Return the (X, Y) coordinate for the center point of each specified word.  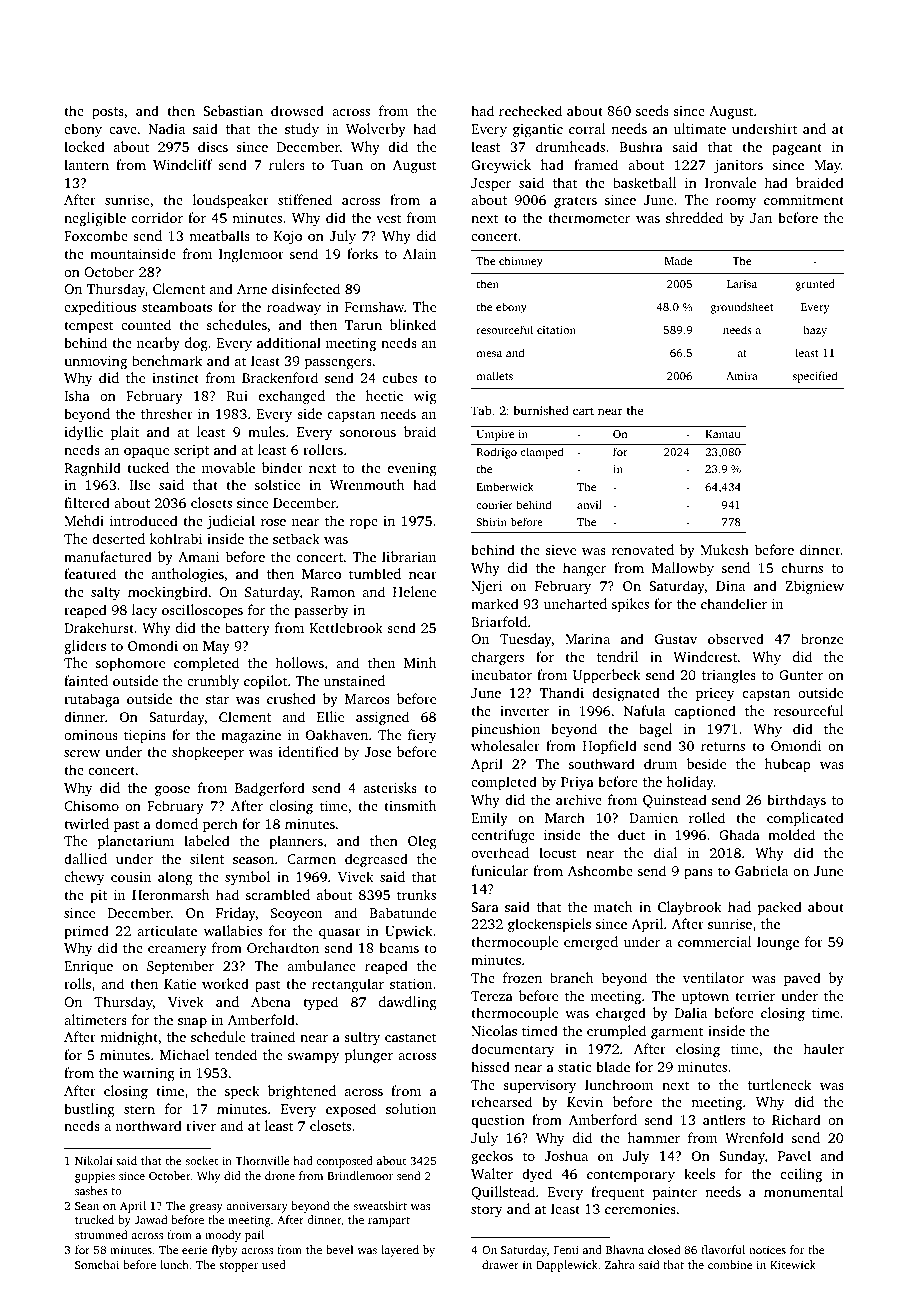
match (613, 906)
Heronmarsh (170, 894)
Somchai (97, 1264)
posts (108, 113)
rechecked (530, 110)
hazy (815, 331)
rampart (389, 1222)
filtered (87, 502)
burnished (541, 410)
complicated (805, 819)
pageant (797, 149)
